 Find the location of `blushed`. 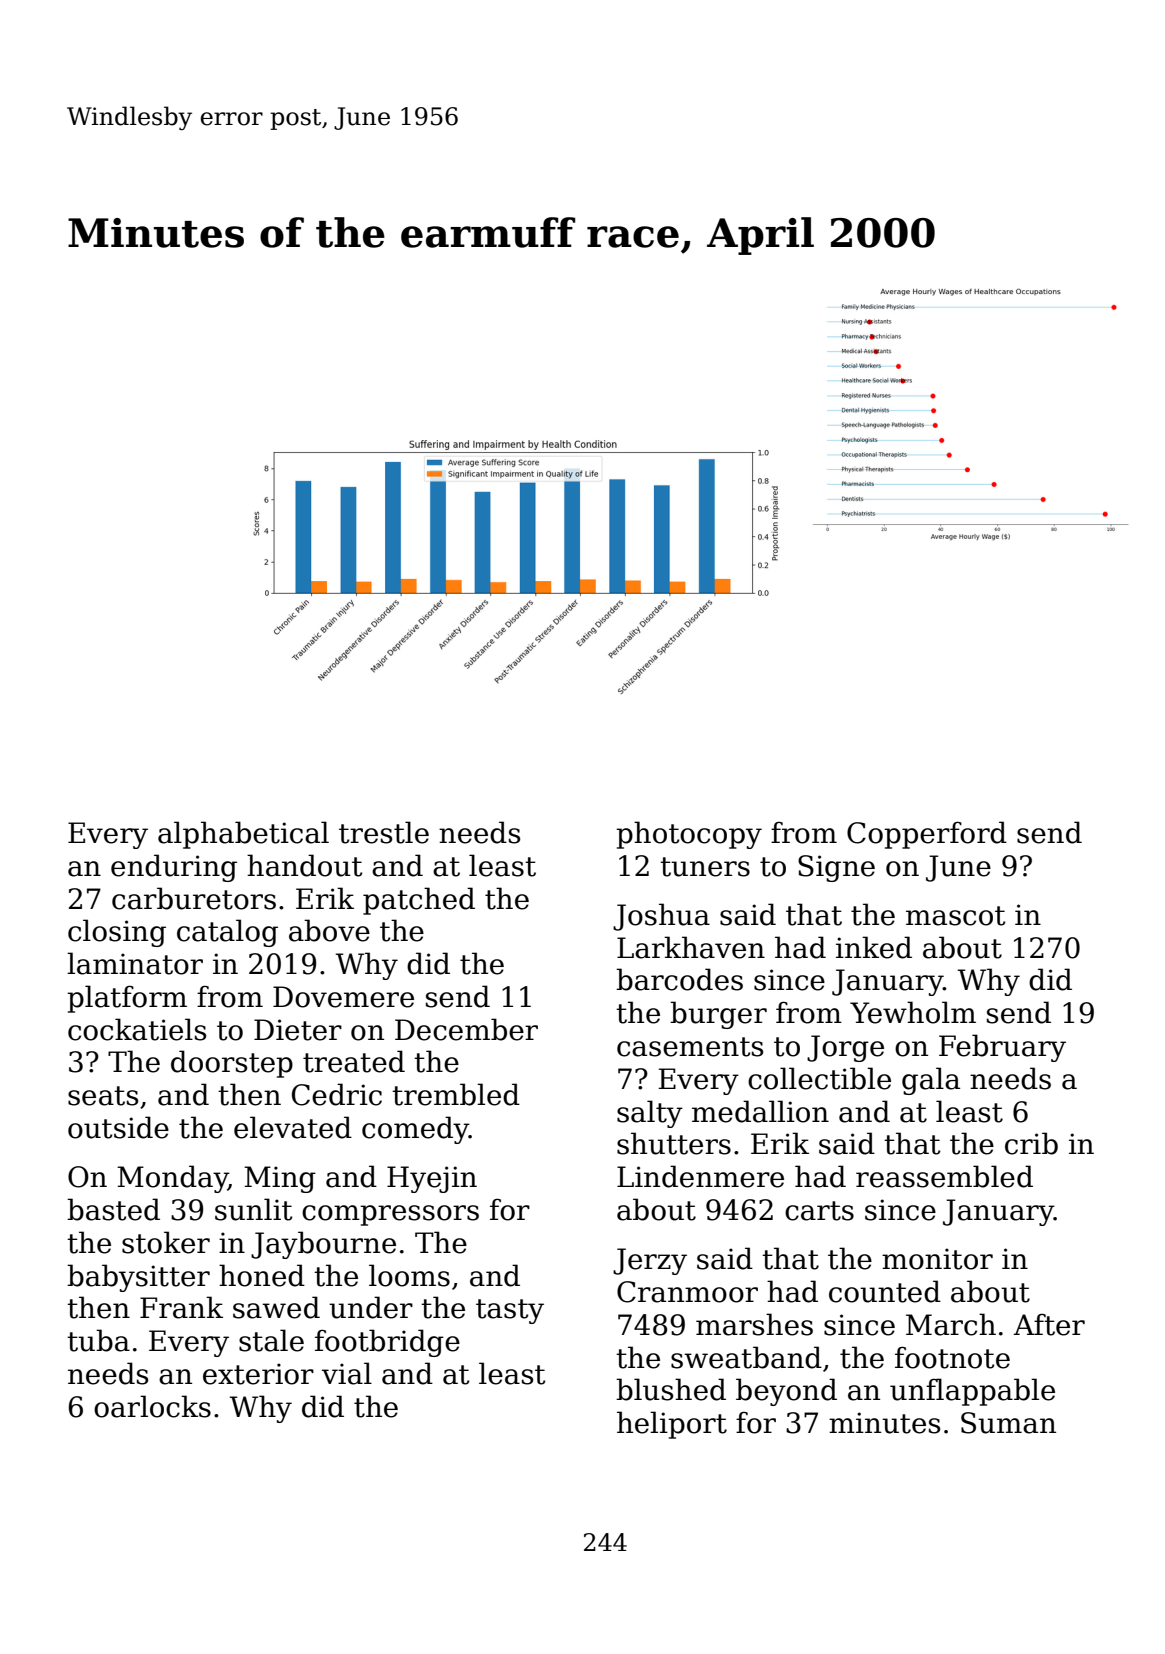

blushed is located at coordinates (671, 1389).
